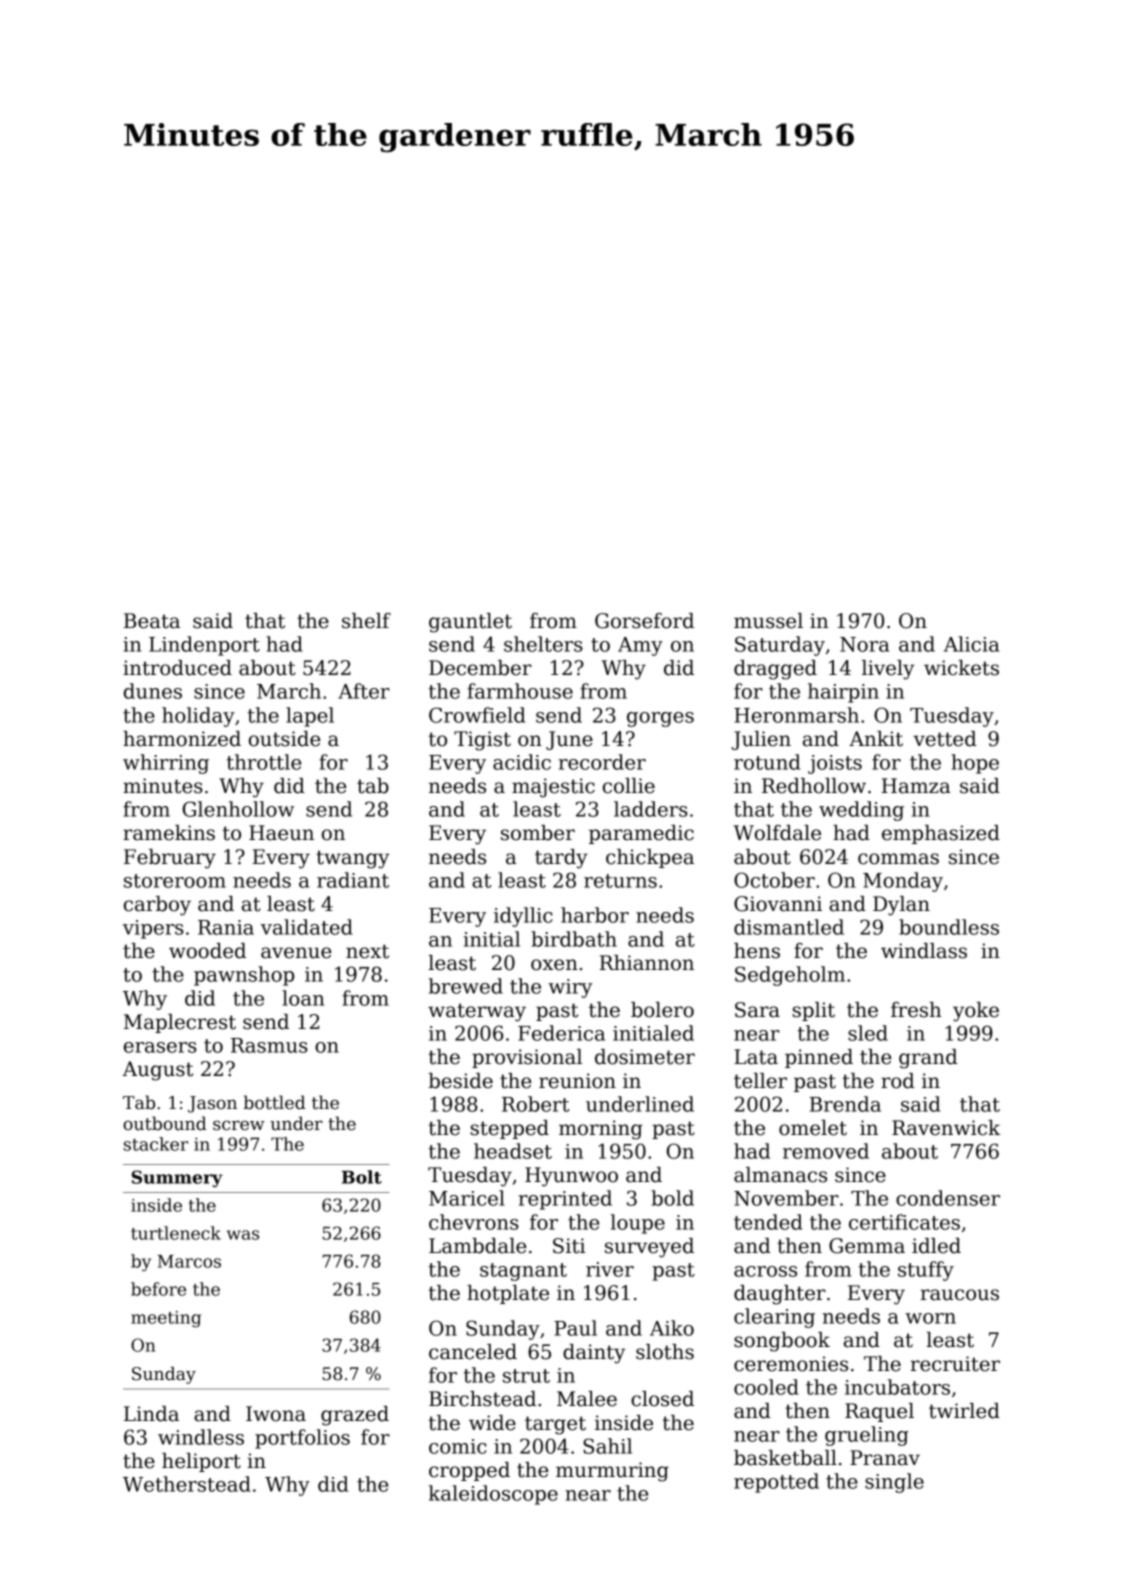 This screenshot has height=1589, width=1123. What do you see at coordinates (152, 621) in the screenshot?
I see `Beata` at bounding box center [152, 621].
